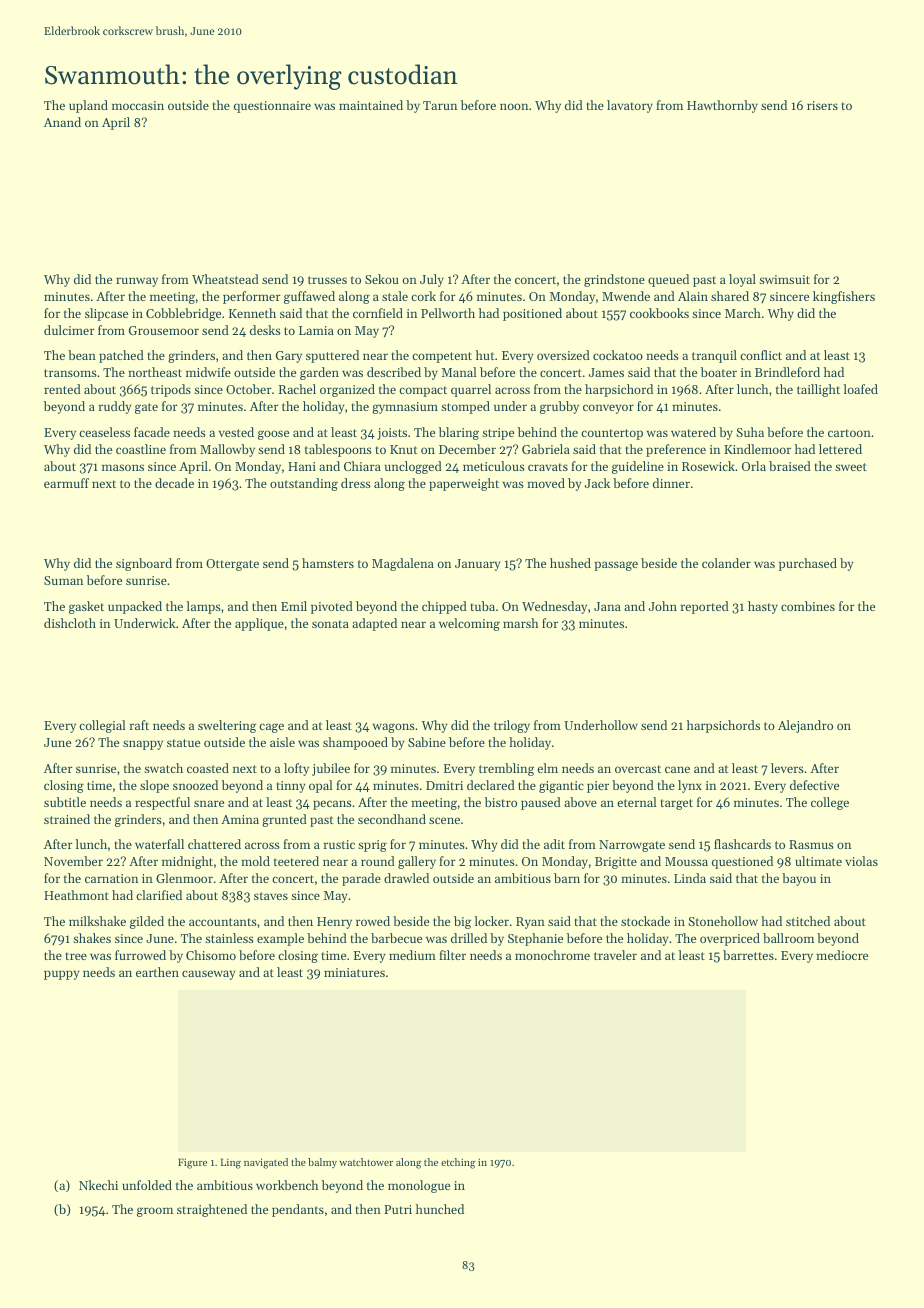 The width and height of the page is (924, 1308). Describe the element at coordinates (398, 1209) in the page. I see `Putri` at that location.
